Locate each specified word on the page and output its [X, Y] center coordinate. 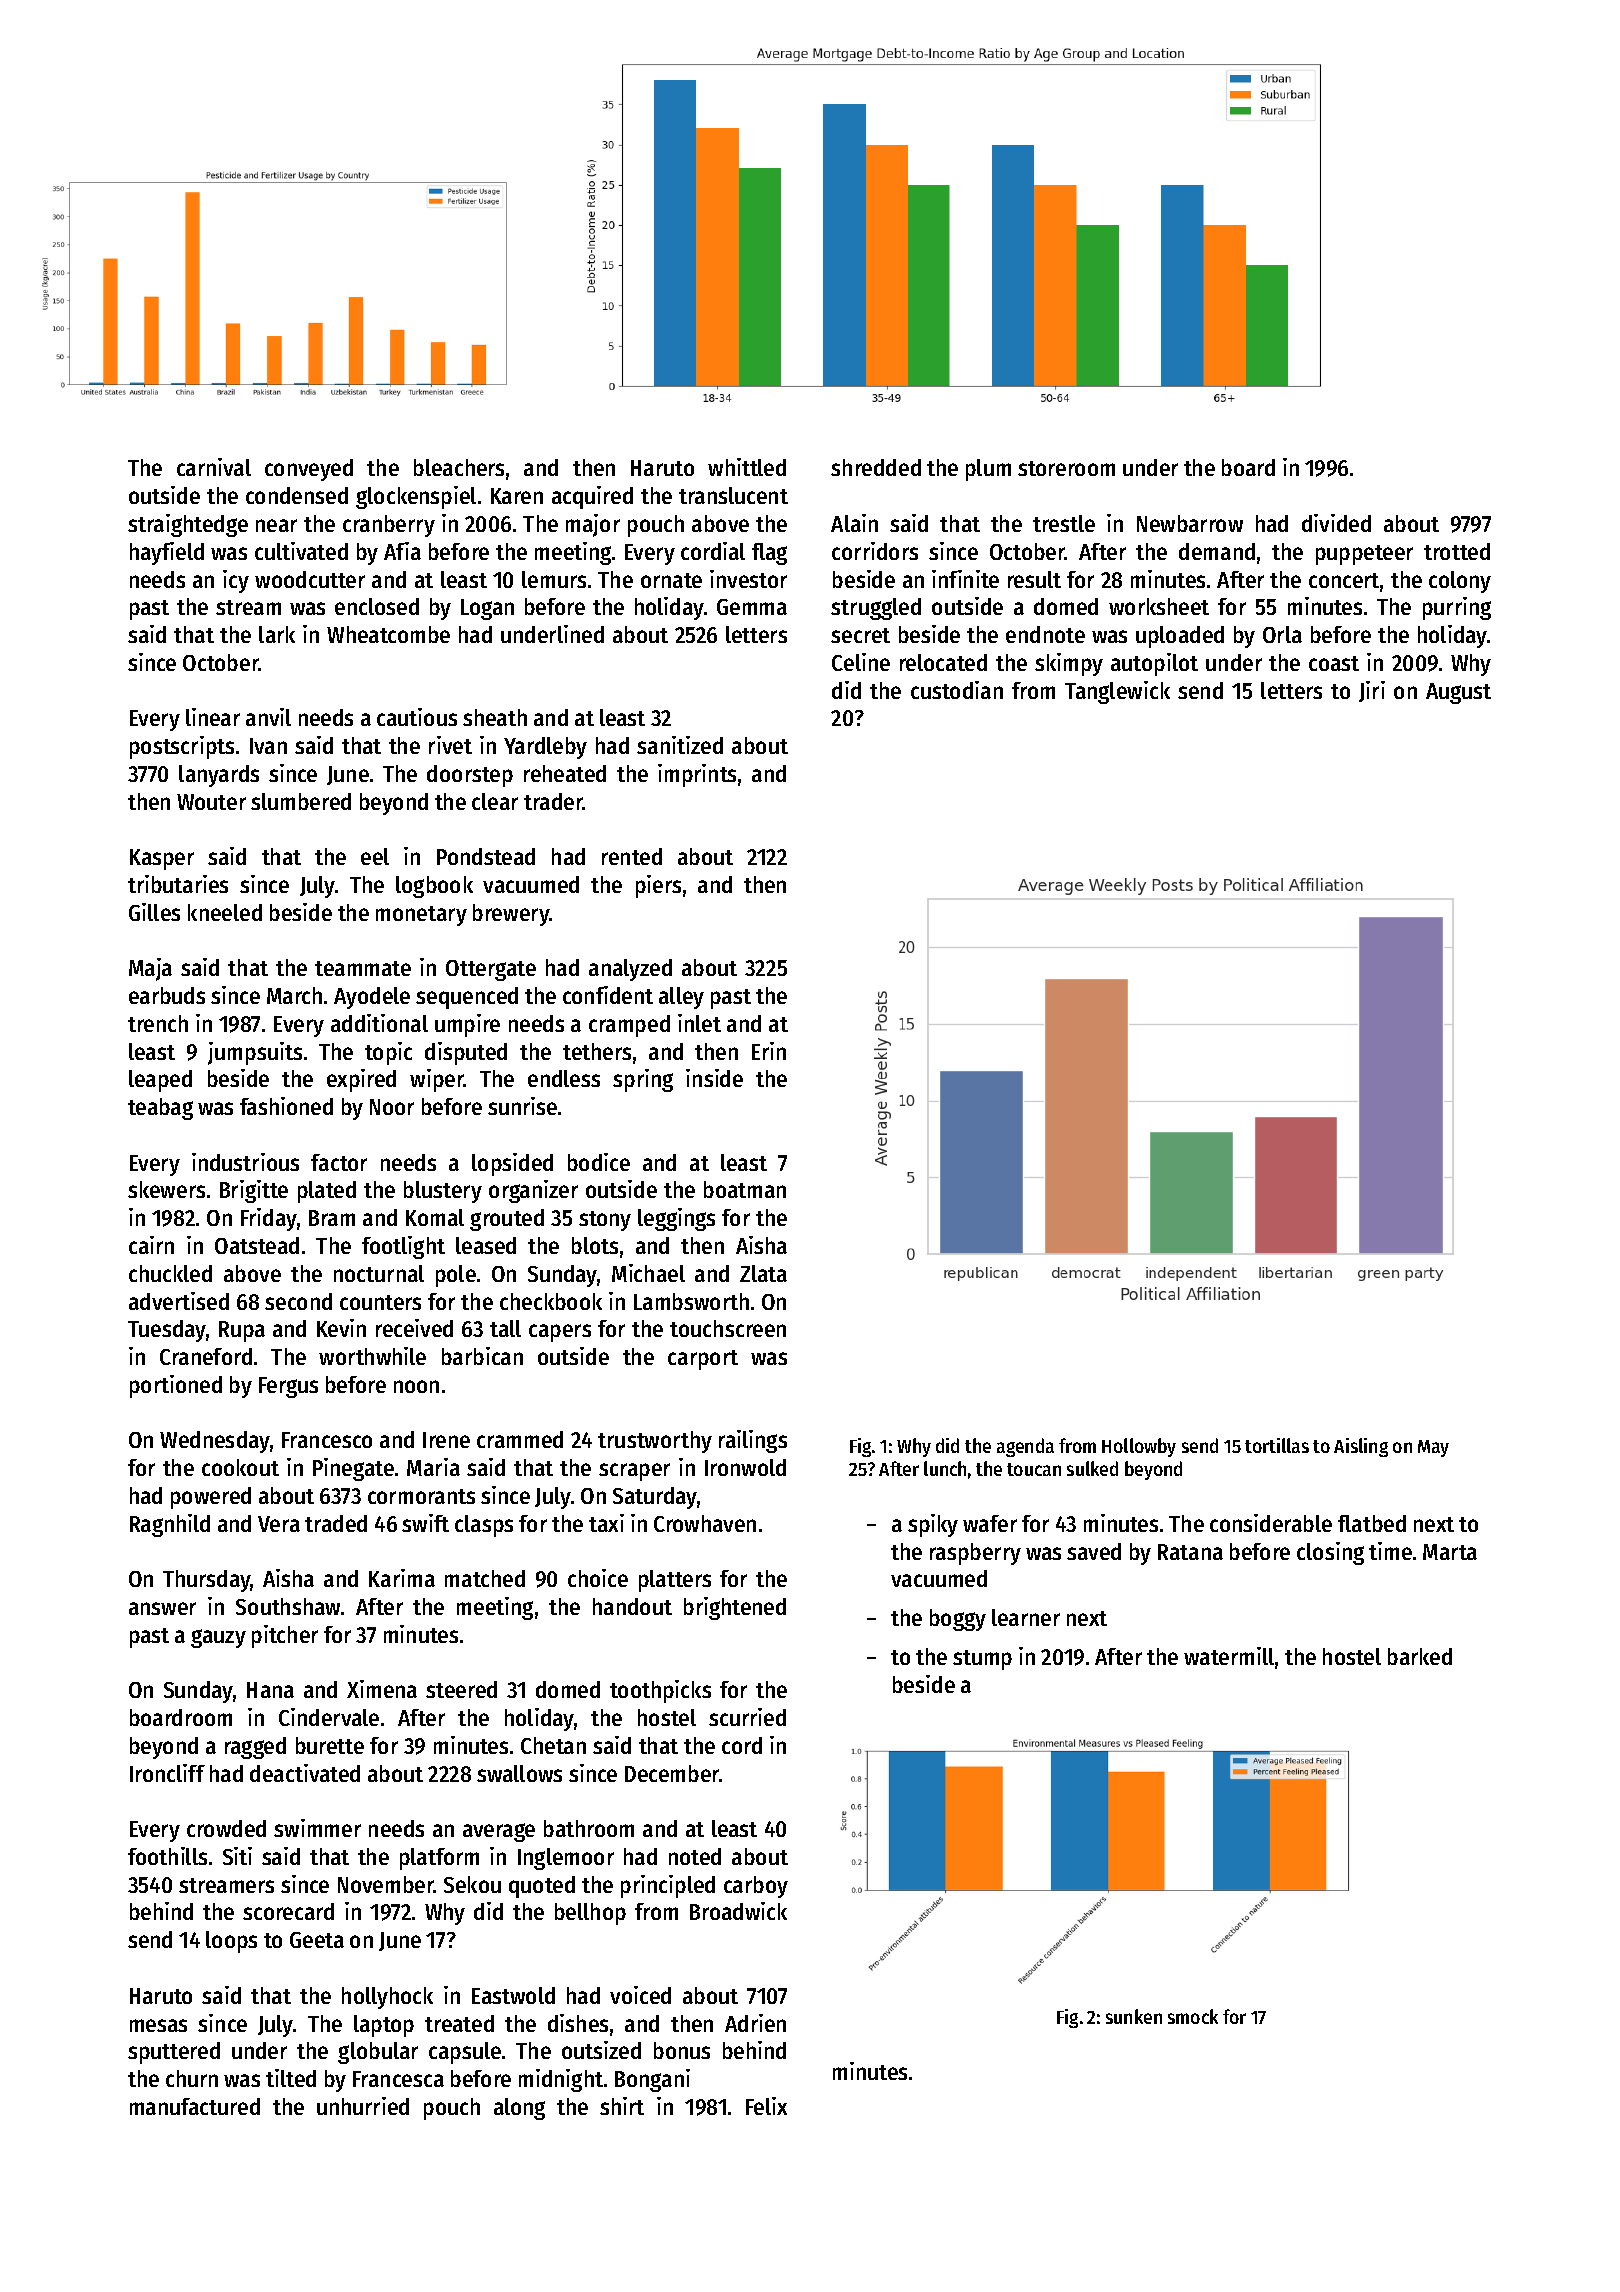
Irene [446, 1440]
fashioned [286, 1106]
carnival [214, 467]
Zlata [763, 1273]
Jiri [1372, 691]
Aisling [1361, 1447]
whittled [747, 467]
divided [1336, 523]
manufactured [195, 2106]
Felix [766, 2106]
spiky [933, 1525]
